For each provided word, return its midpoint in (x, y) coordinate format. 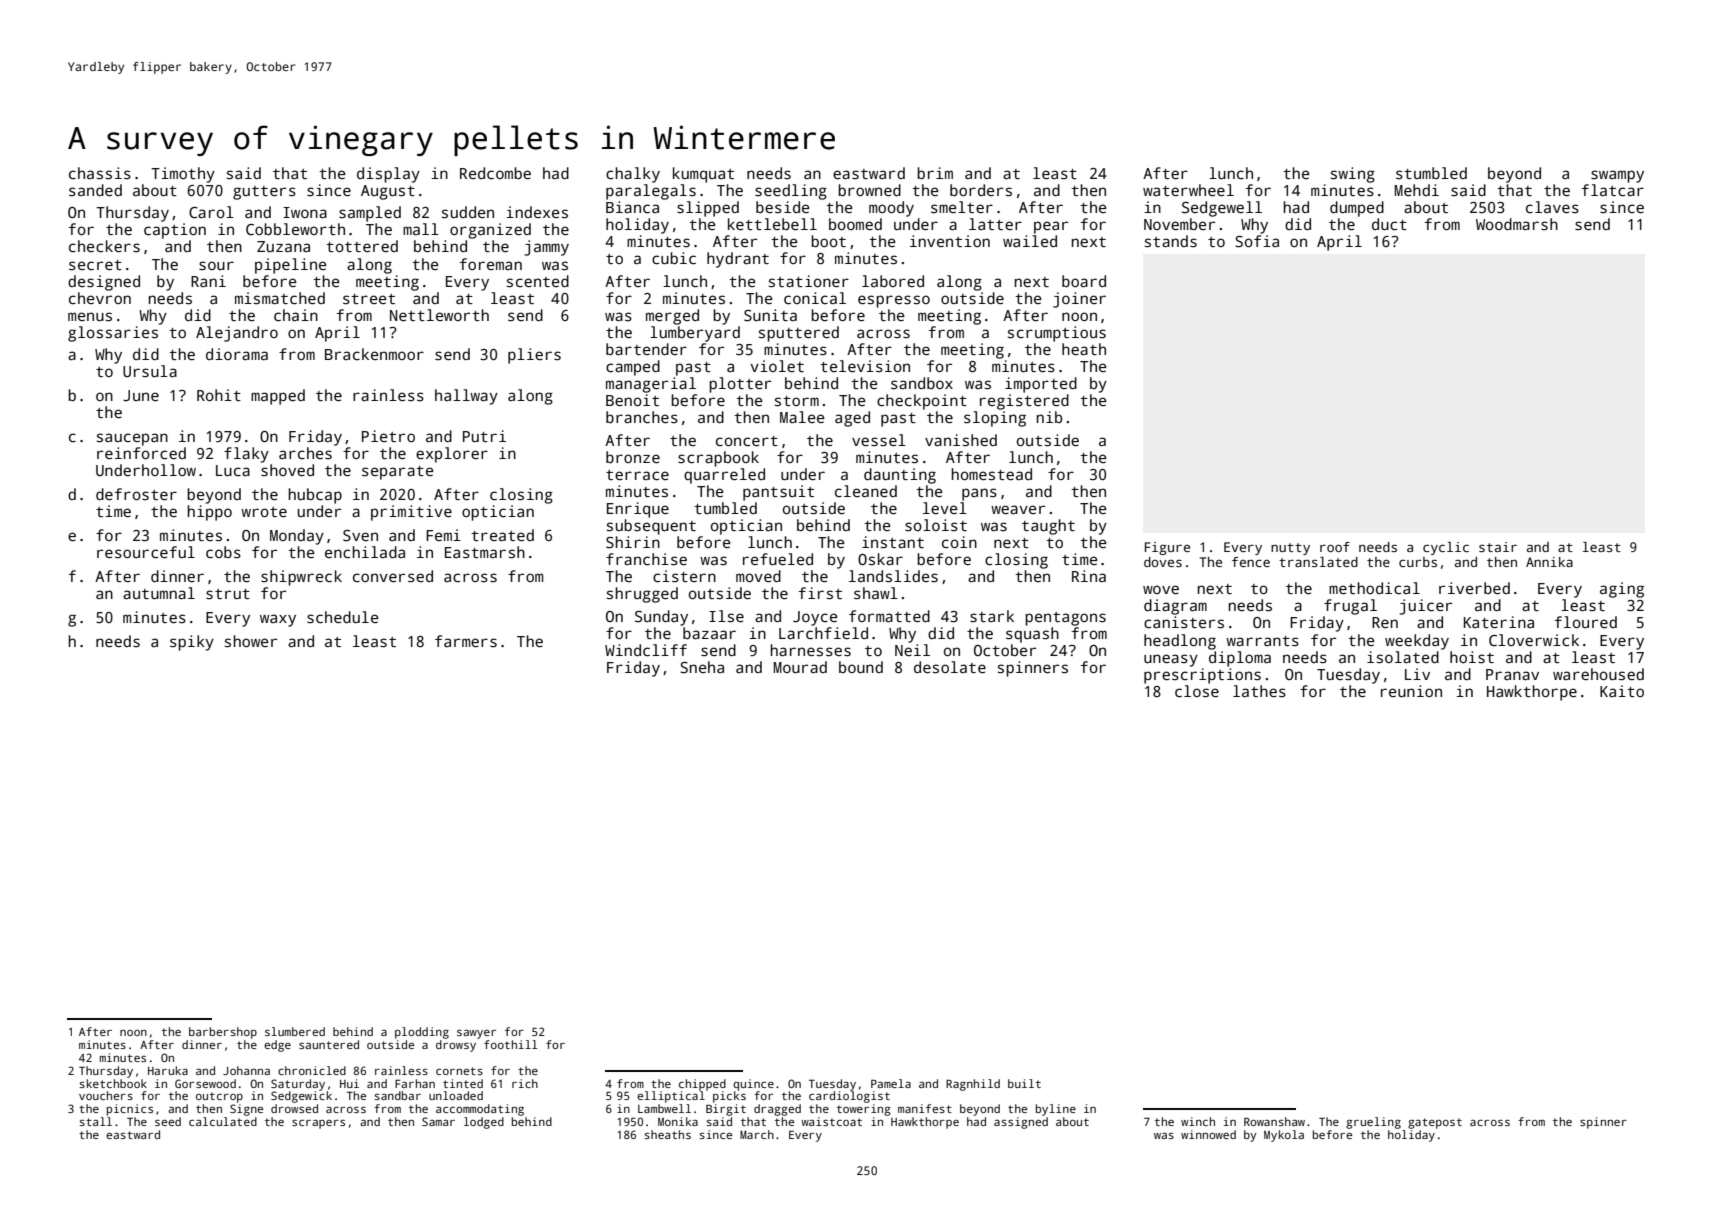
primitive (411, 513)
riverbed (1474, 588)
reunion (1411, 691)
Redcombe (495, 173)
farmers (466, 641)
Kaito (1622, 691)
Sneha (702, 667)
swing (1353, 175)
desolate (950, 667)
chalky (633, 175)
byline (1056, 1110)
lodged (484, 1123)
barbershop (223, 1033)
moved (758, 576)
